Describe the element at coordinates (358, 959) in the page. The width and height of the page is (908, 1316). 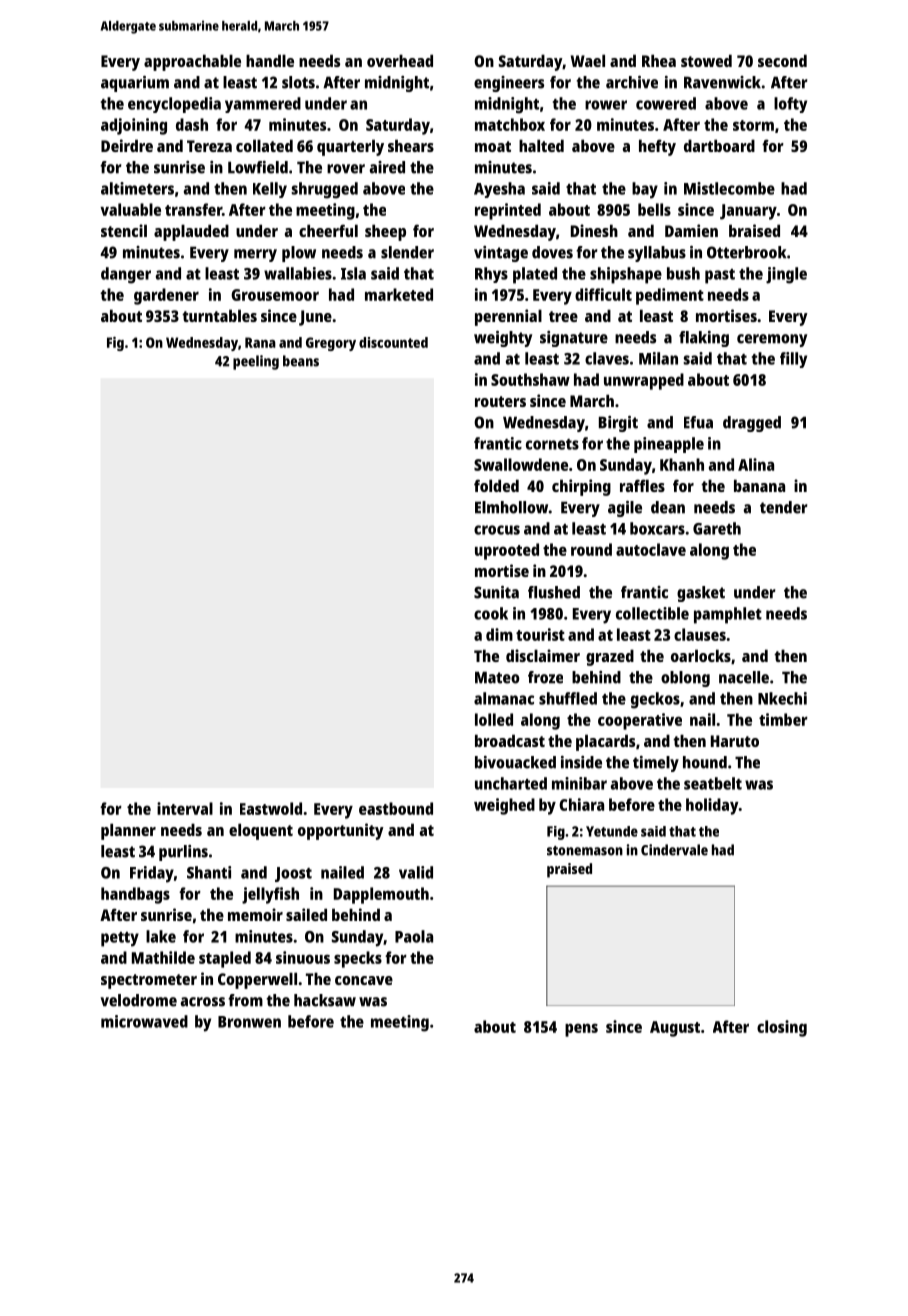
I see `specks` at that location.
